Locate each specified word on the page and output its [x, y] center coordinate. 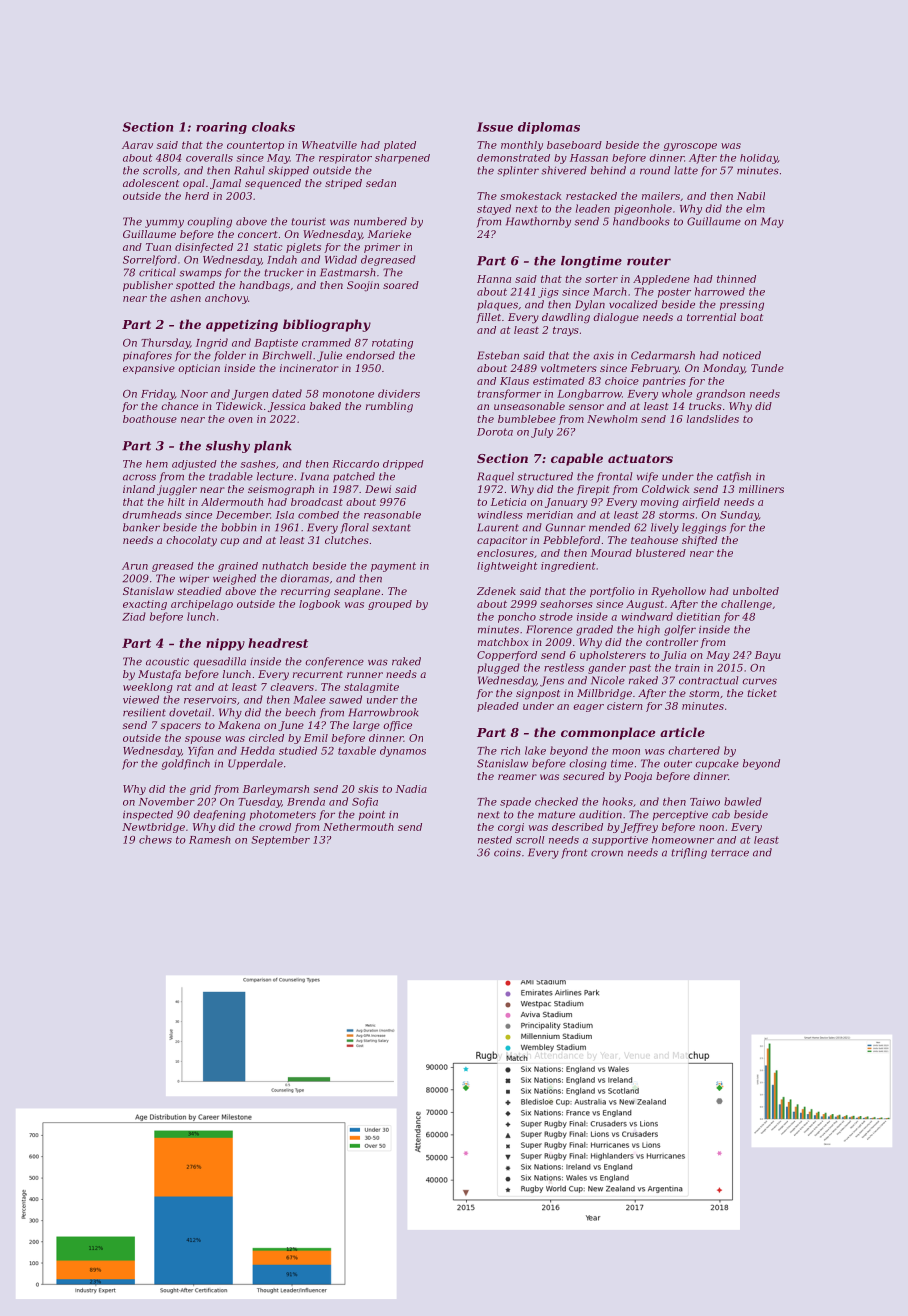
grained [238, 567]
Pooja [638, 777]
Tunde [767, 368]
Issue [495, 127]
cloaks [273, 127]
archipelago [202, 605]
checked [556, 801]
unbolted [756, 591]
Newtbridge [153, 828]
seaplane [357, 592]
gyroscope [690, 147]
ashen [185, 298]
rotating [392, 344]
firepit [593, 490]
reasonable [392, 515]
